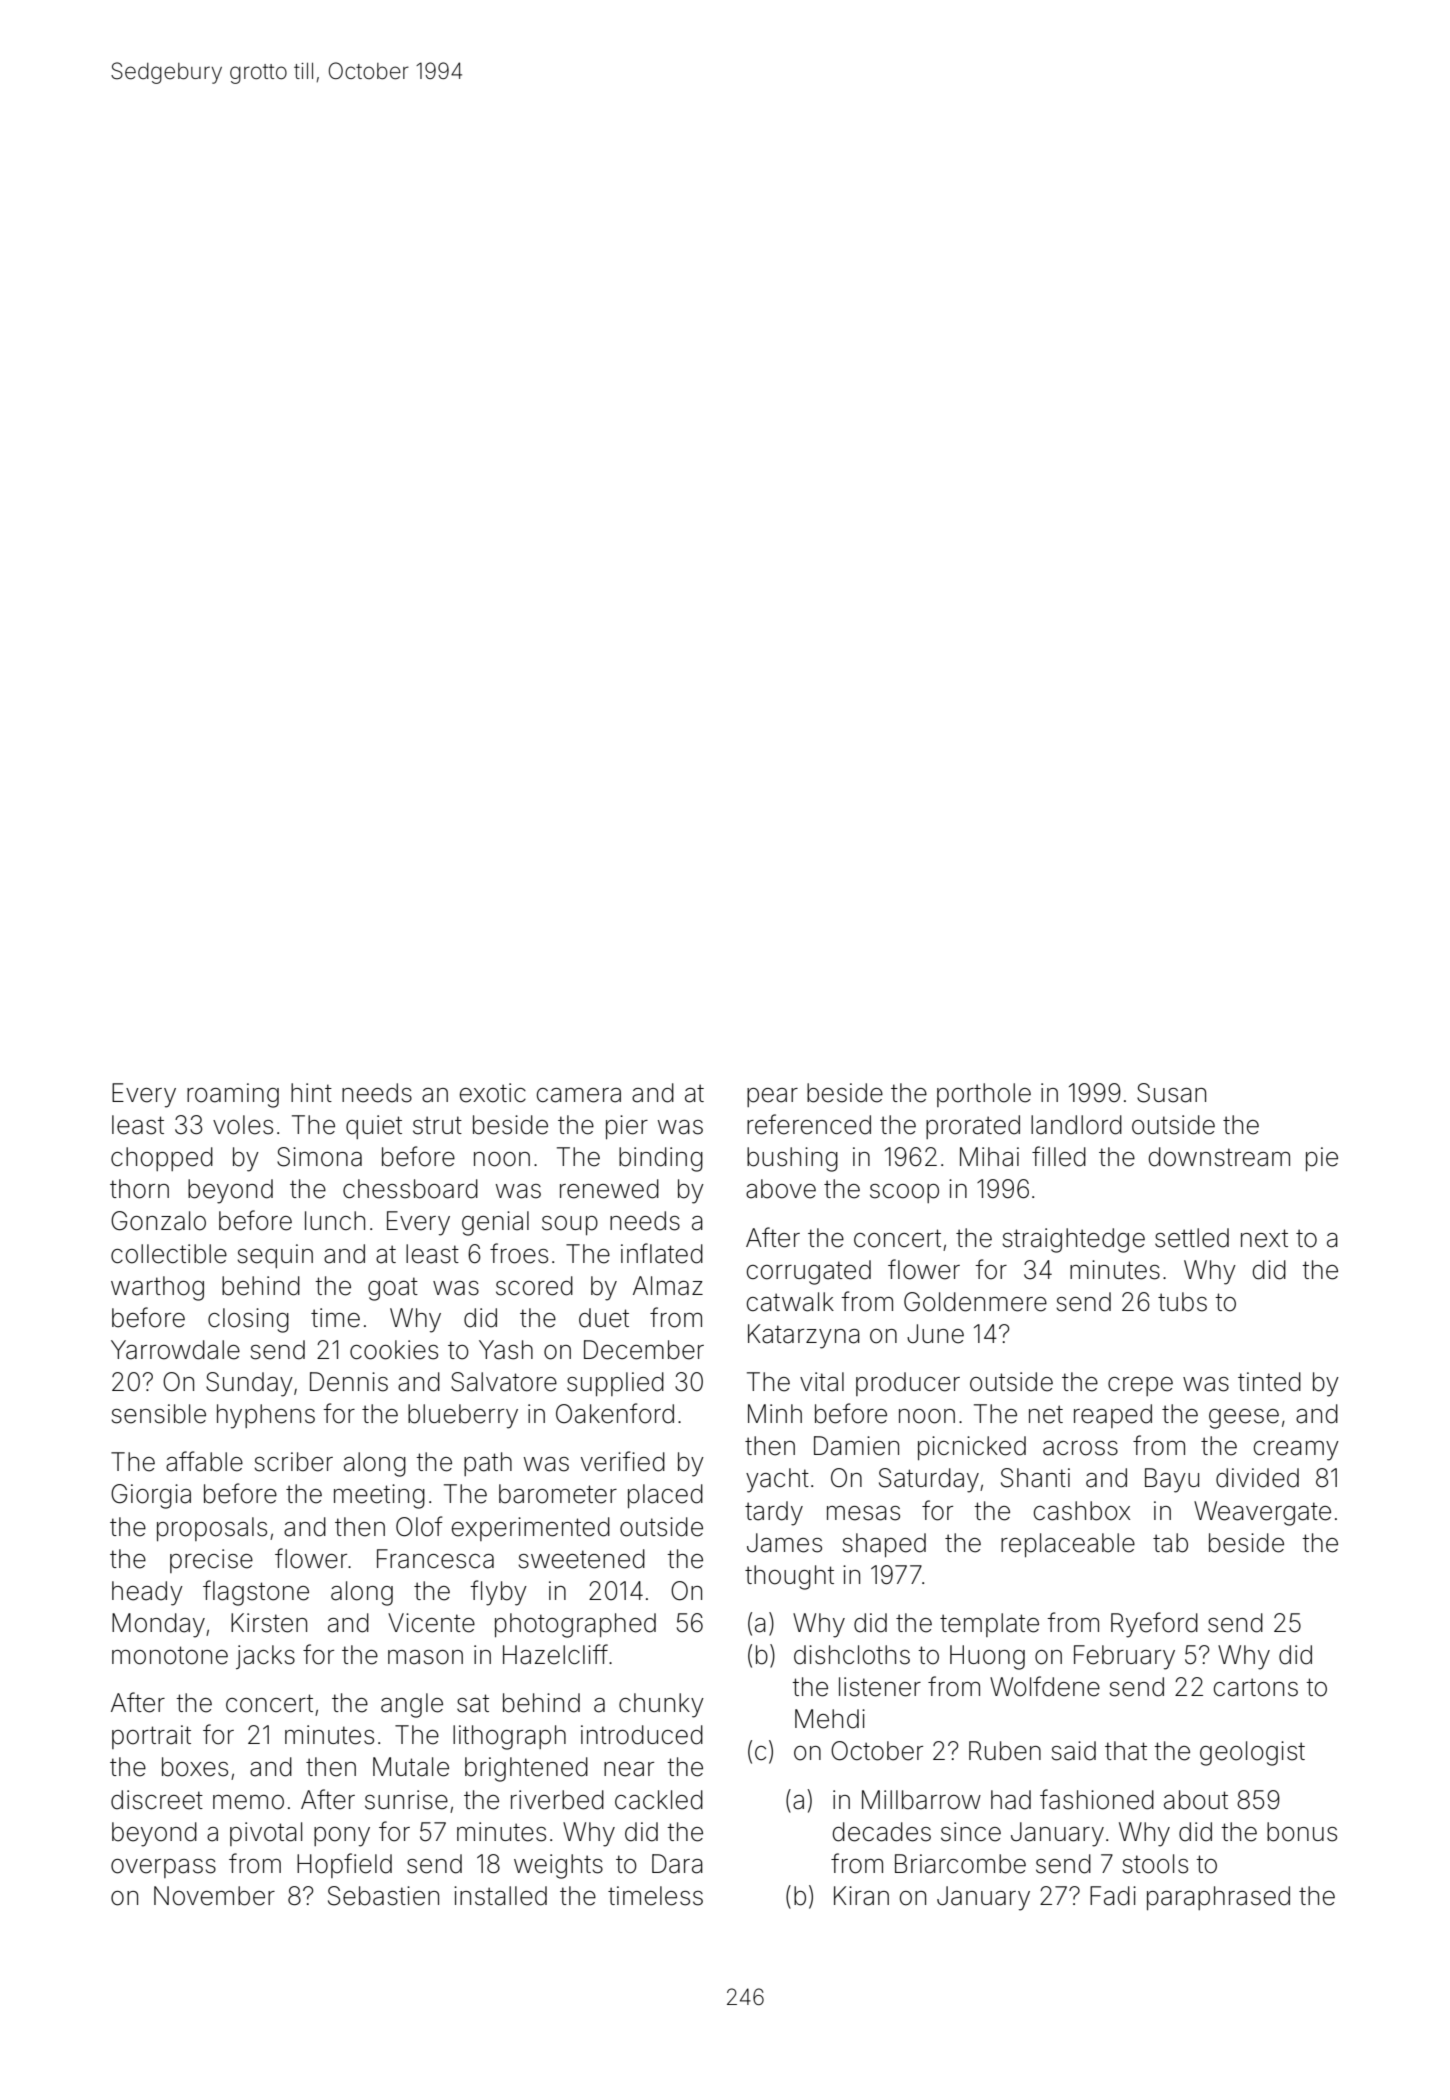 The image size is (1450, 2100). What do you see at coordinates (419, 1526) in the image?
I see `Olof` at bounding box center [419, 1526].
